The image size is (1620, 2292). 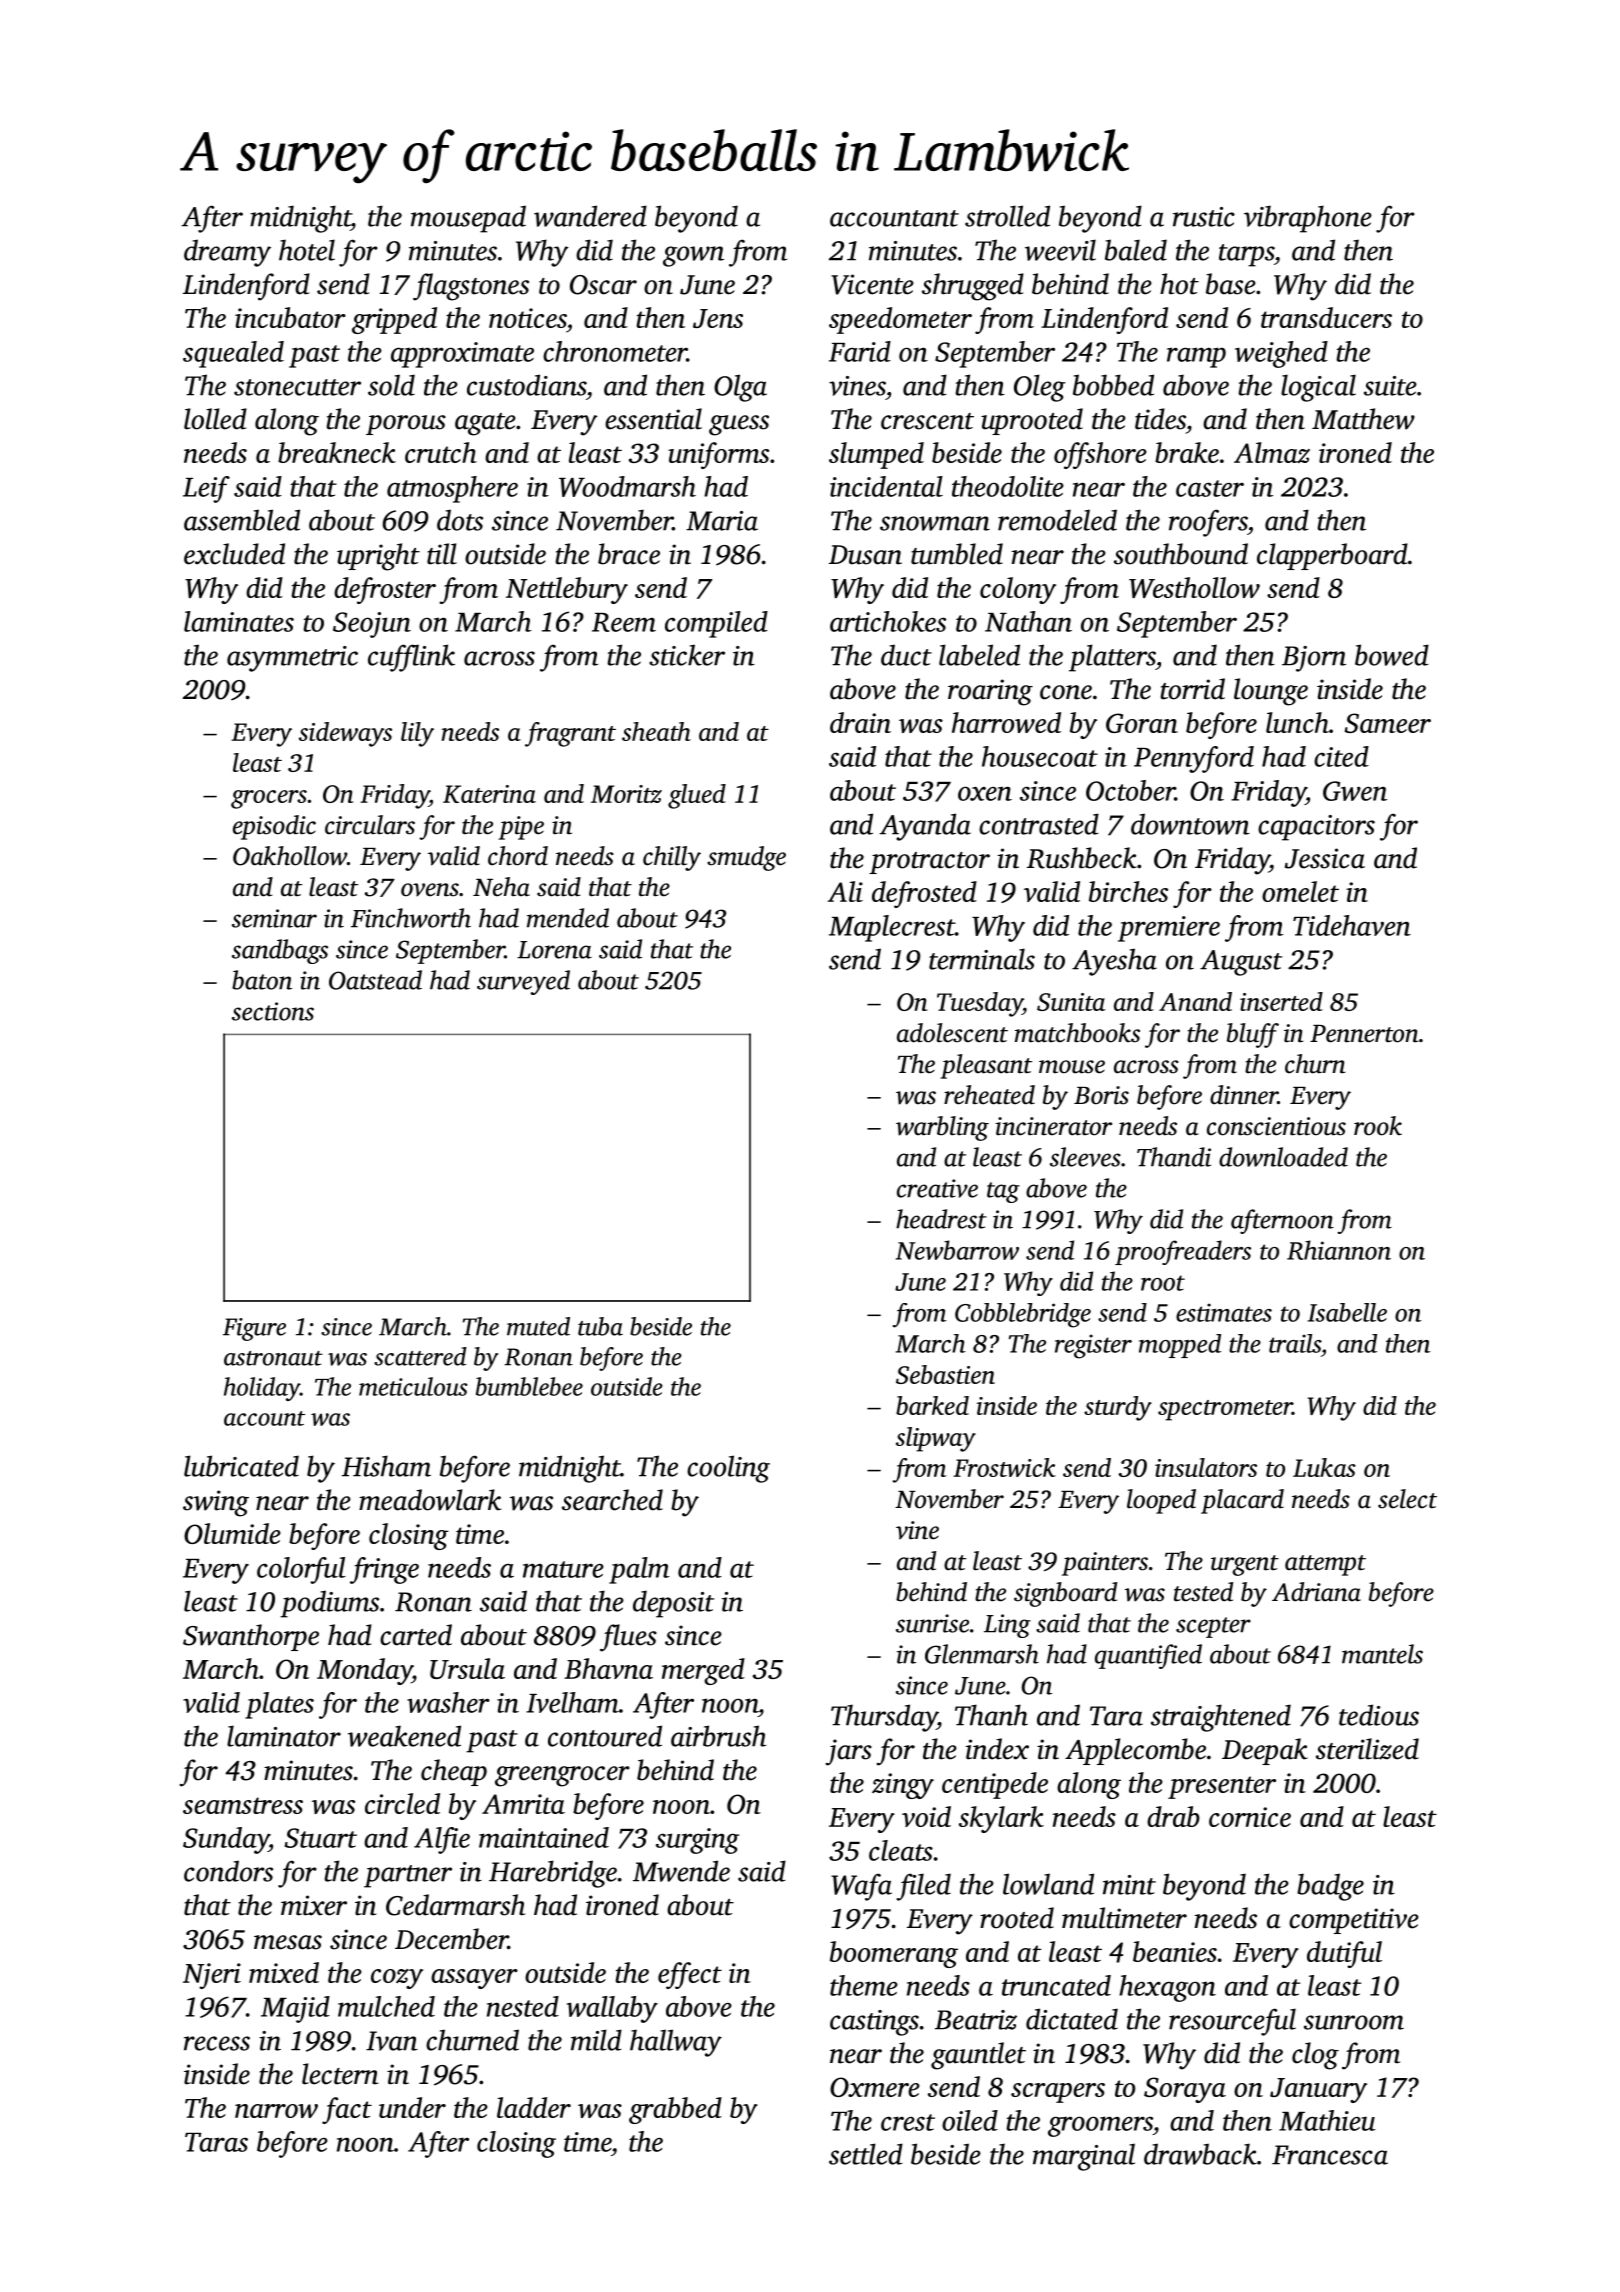 I want to click on dreamy, so click(x=227, y=253).
